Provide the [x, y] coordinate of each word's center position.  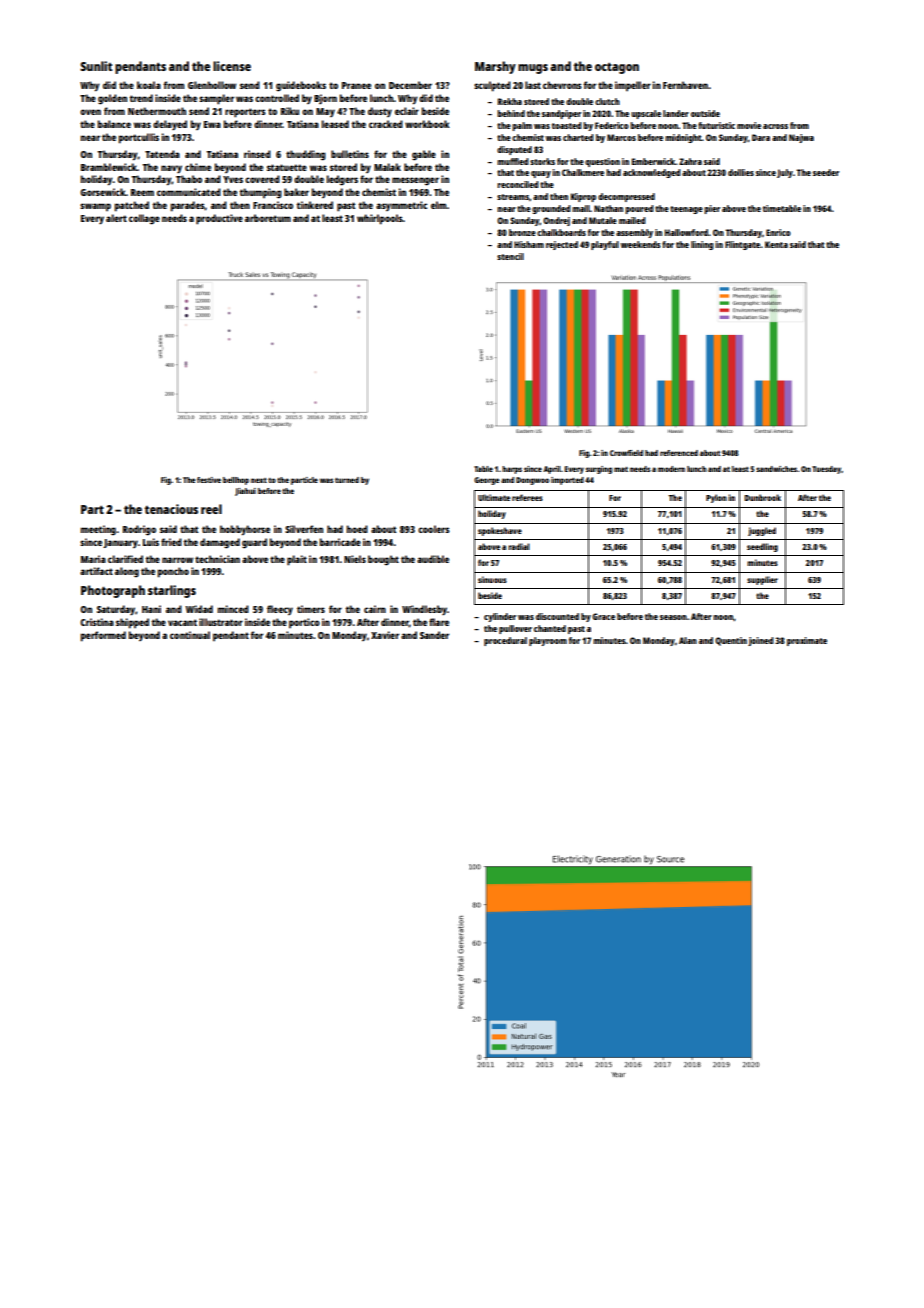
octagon [617, 68]
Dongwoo [532, 481]
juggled [762, 531]
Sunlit [96, 66]
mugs [533, 69]
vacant [182, 622]
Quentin [731, 641]
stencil [510, 256]
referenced [679, 453]
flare [439, 622]
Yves [233, 179]
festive [209, 480]
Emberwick [653, 161]
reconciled [518, 184]
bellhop [236, 481]
